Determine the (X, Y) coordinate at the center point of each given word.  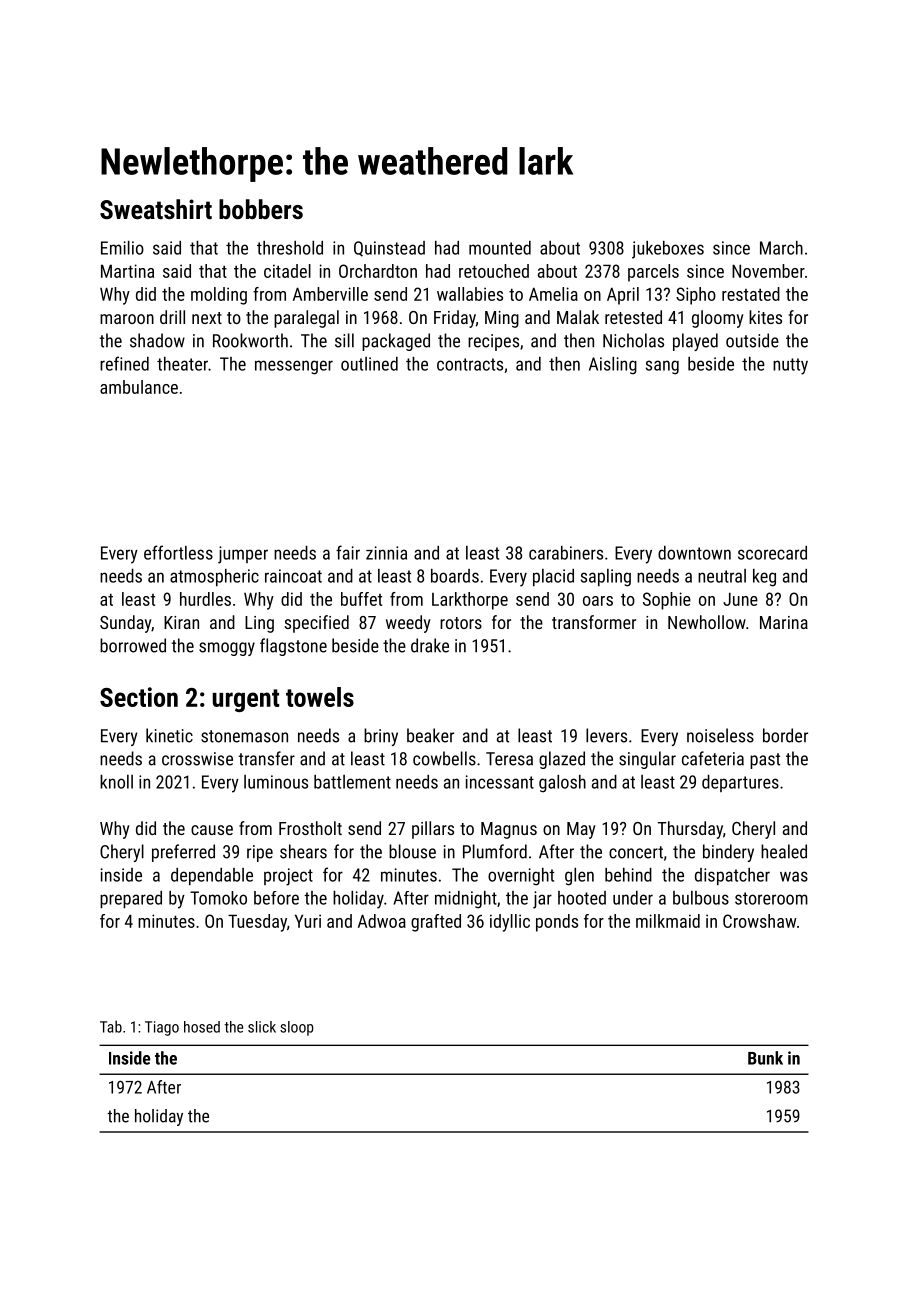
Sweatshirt (156, 209)
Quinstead (389, 249)
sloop (297, 1028)
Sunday (125, 624)
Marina (784, 622)
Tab (111, 1026)
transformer (594, 622)
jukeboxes (668, 250)
